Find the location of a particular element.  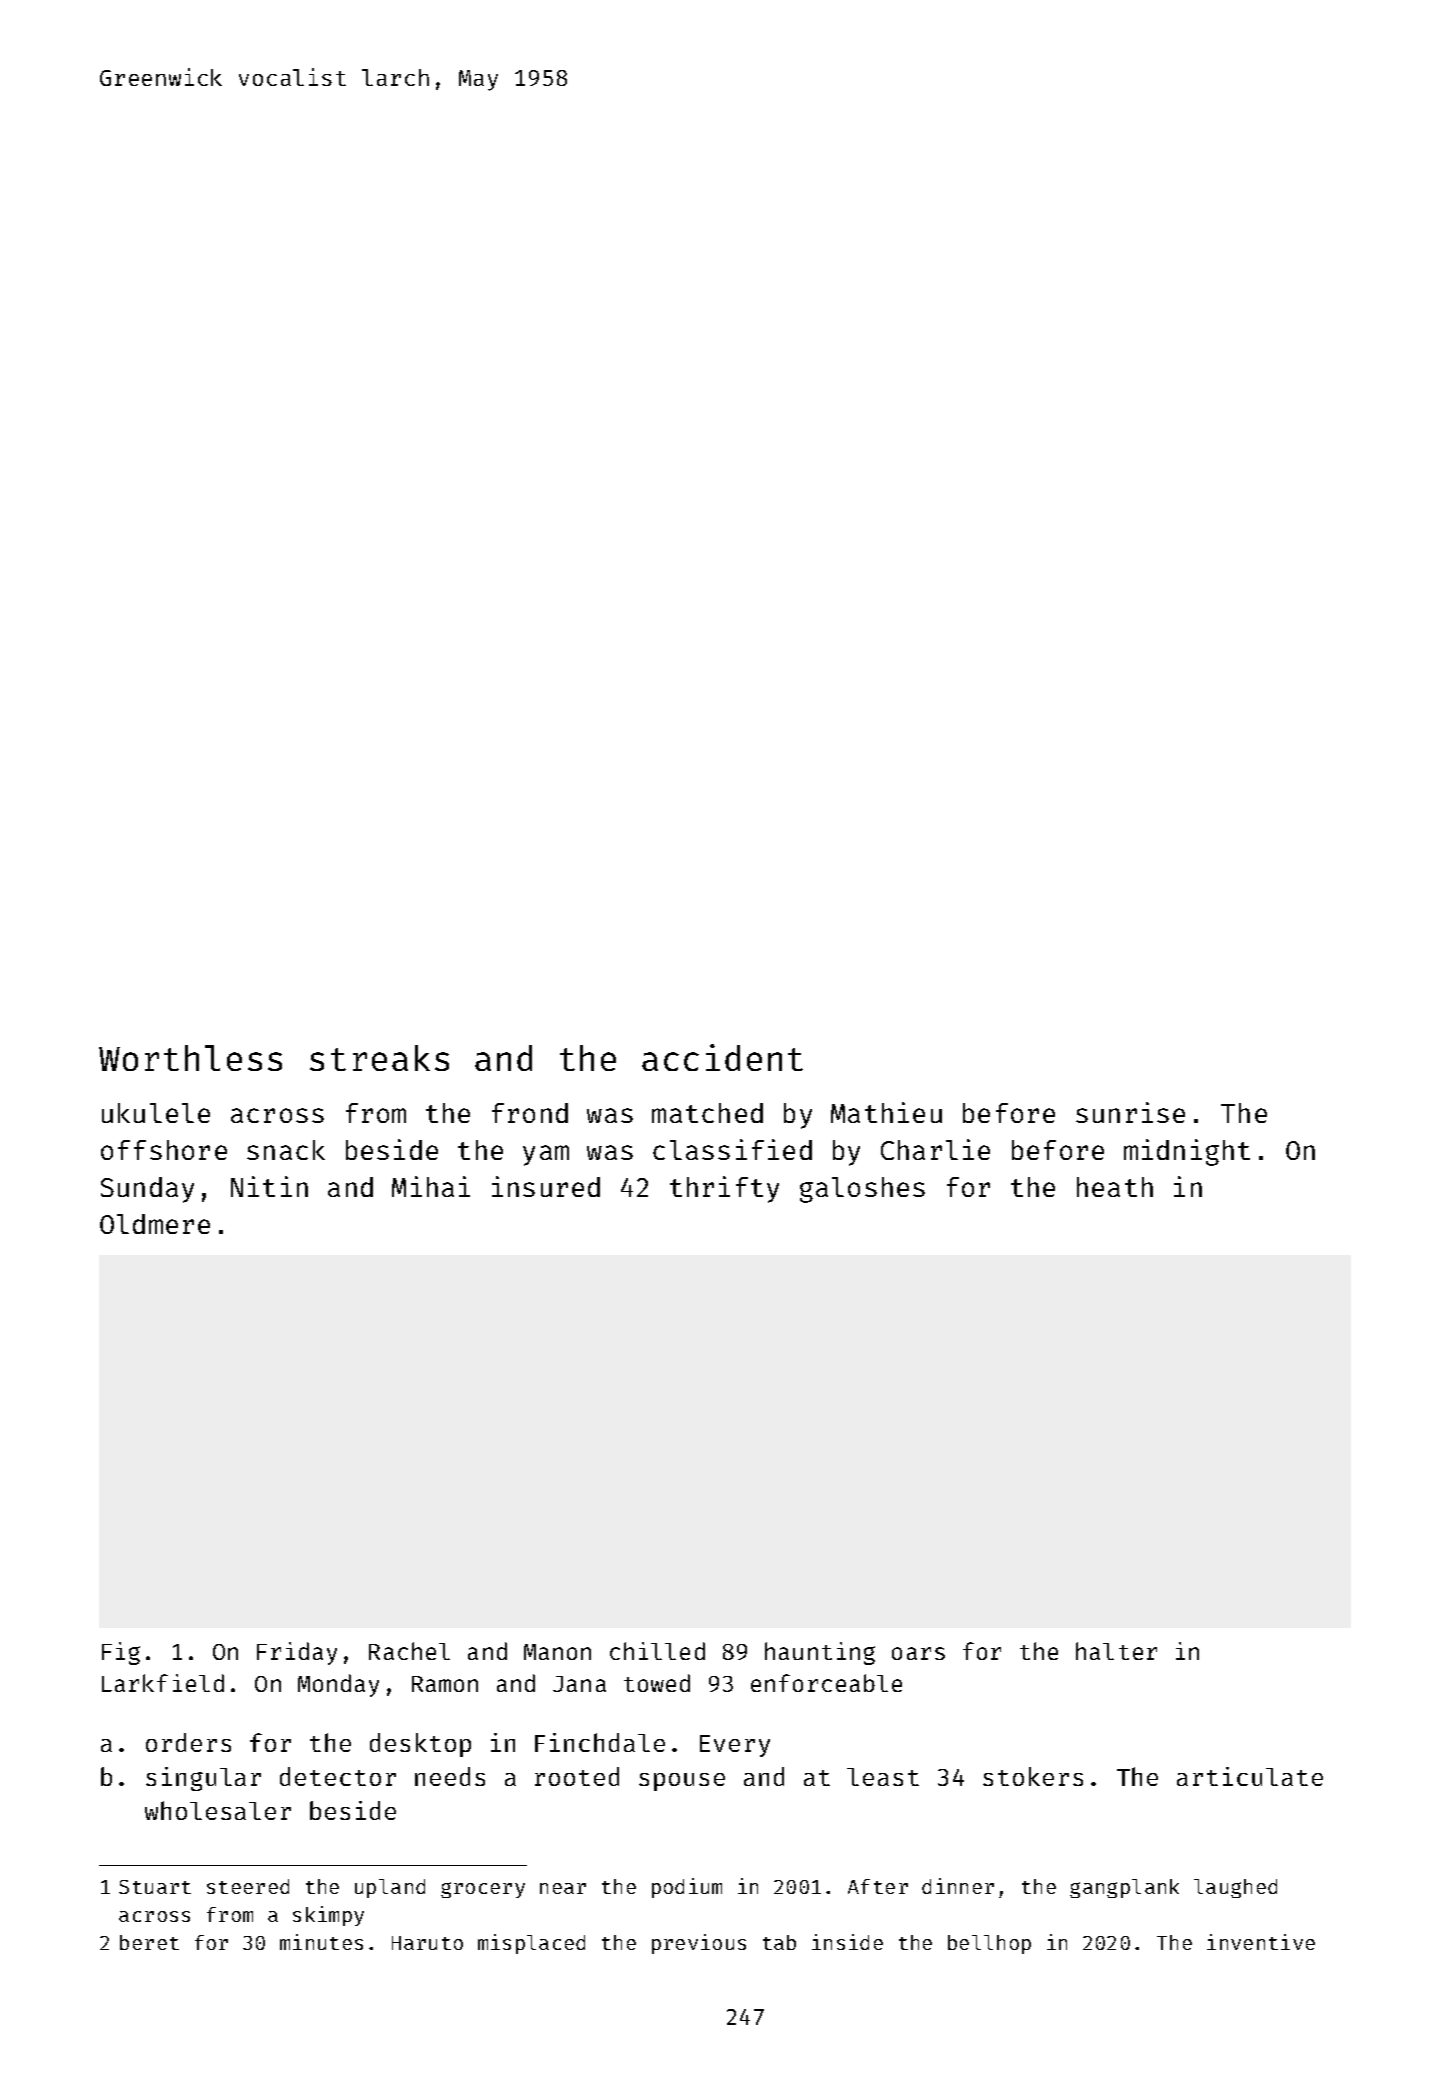

Worthless is located at coordinates (190, 1058).
